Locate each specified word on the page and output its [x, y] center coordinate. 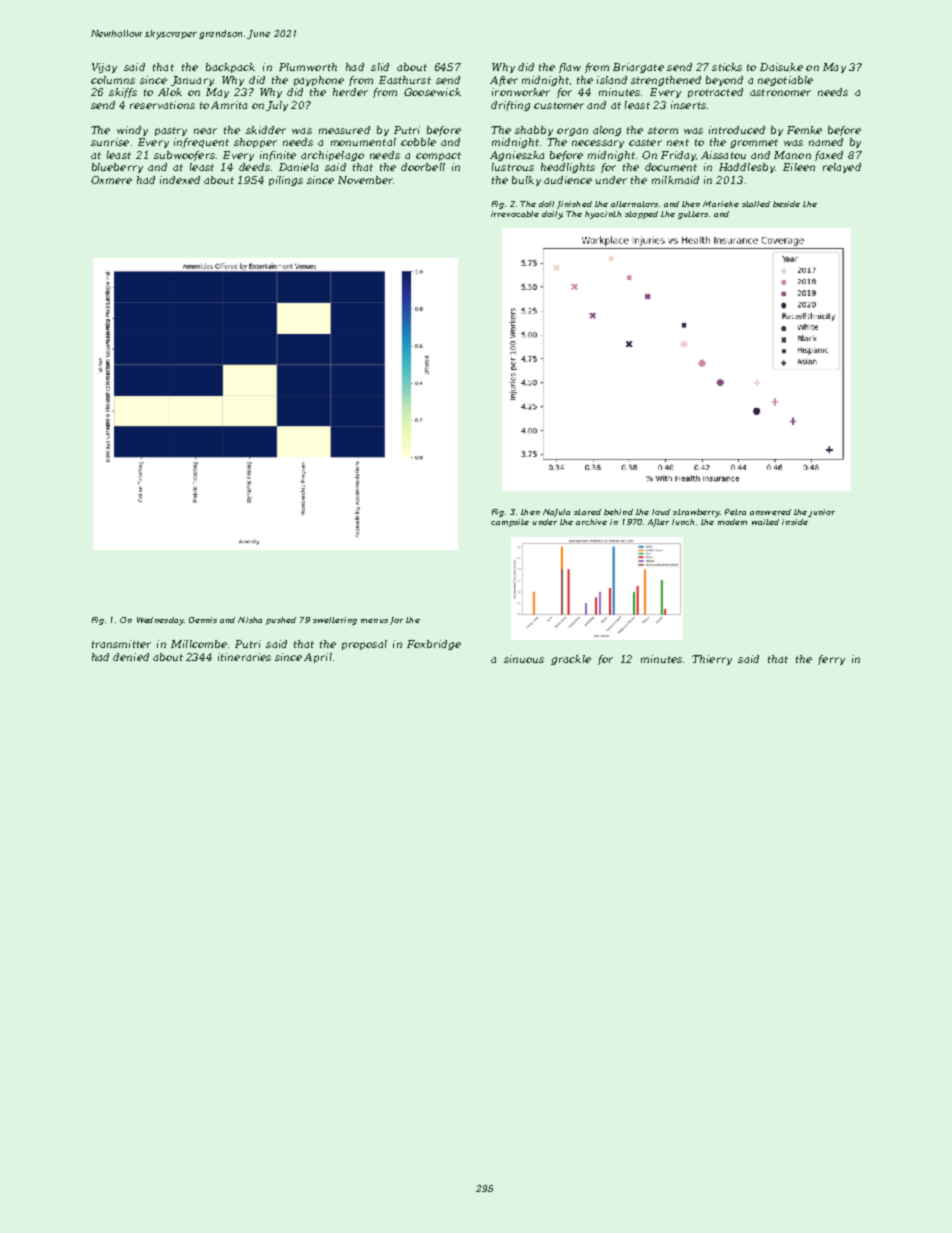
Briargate [638, 68]
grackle [571, 660]
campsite [510, 523]
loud [661, 512]
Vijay [104, 68]
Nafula [556, 513]
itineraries [244, 657]
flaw [570, 68]
